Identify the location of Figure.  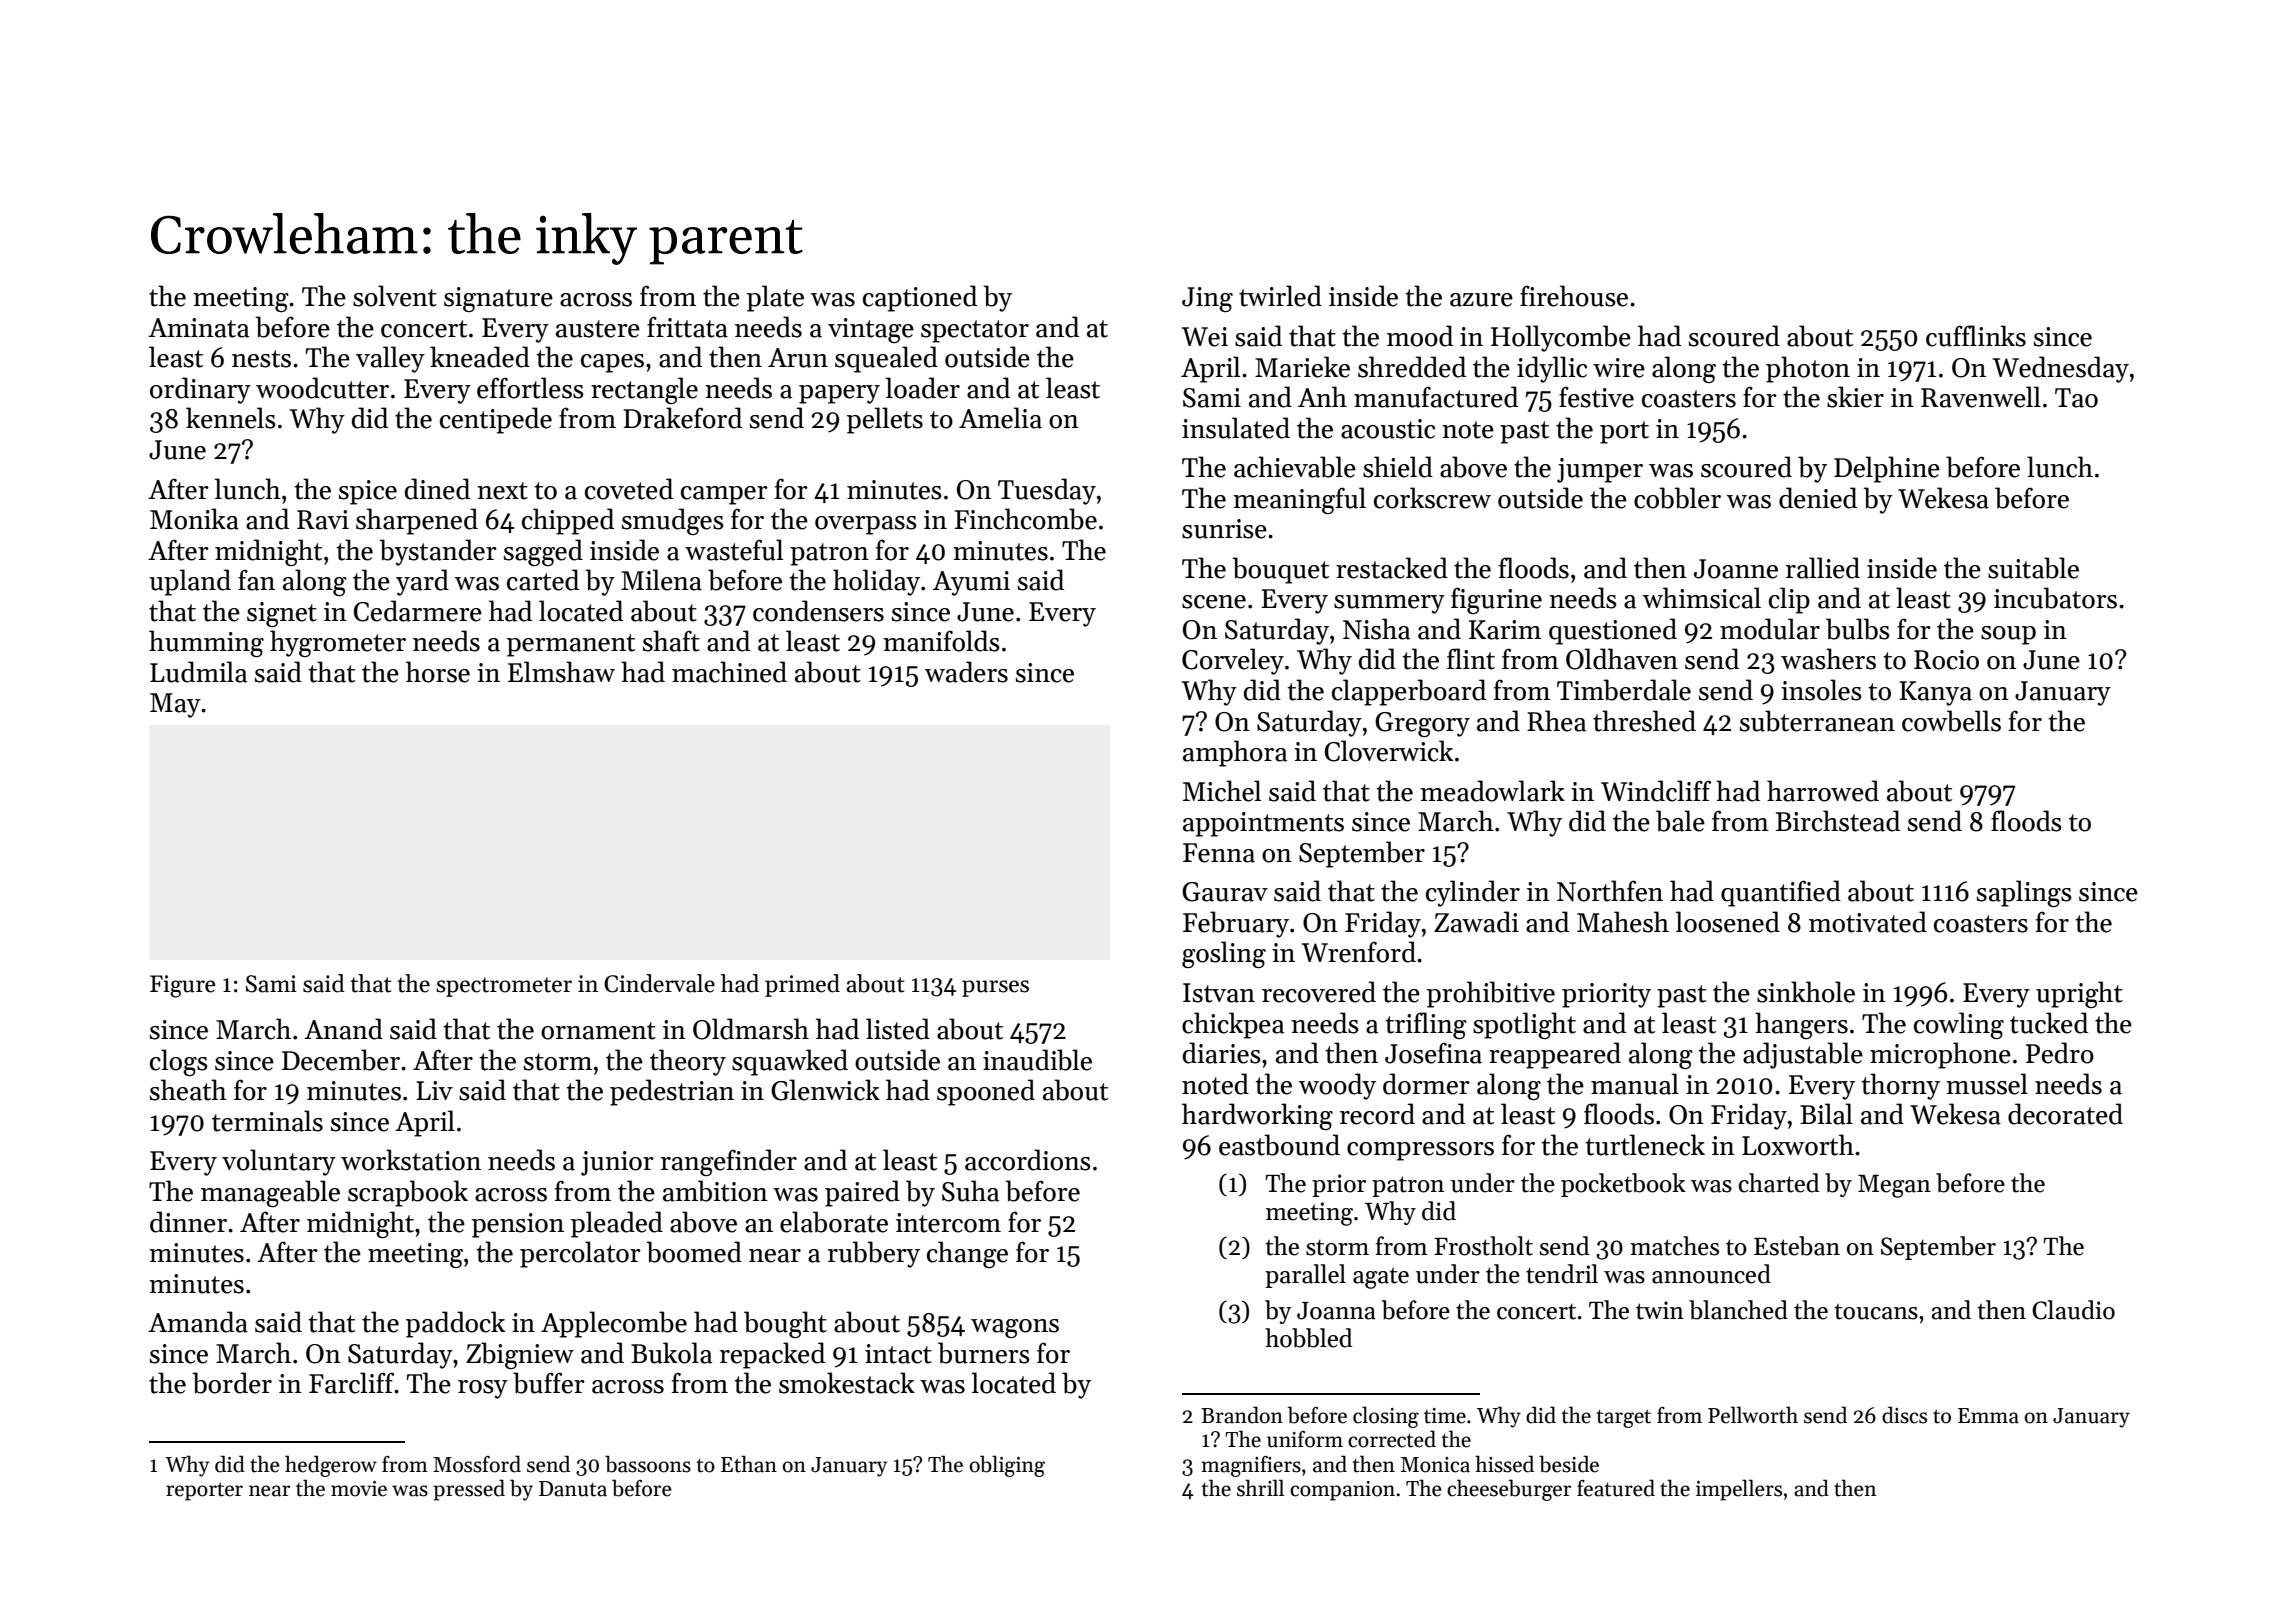
(183, 986).
